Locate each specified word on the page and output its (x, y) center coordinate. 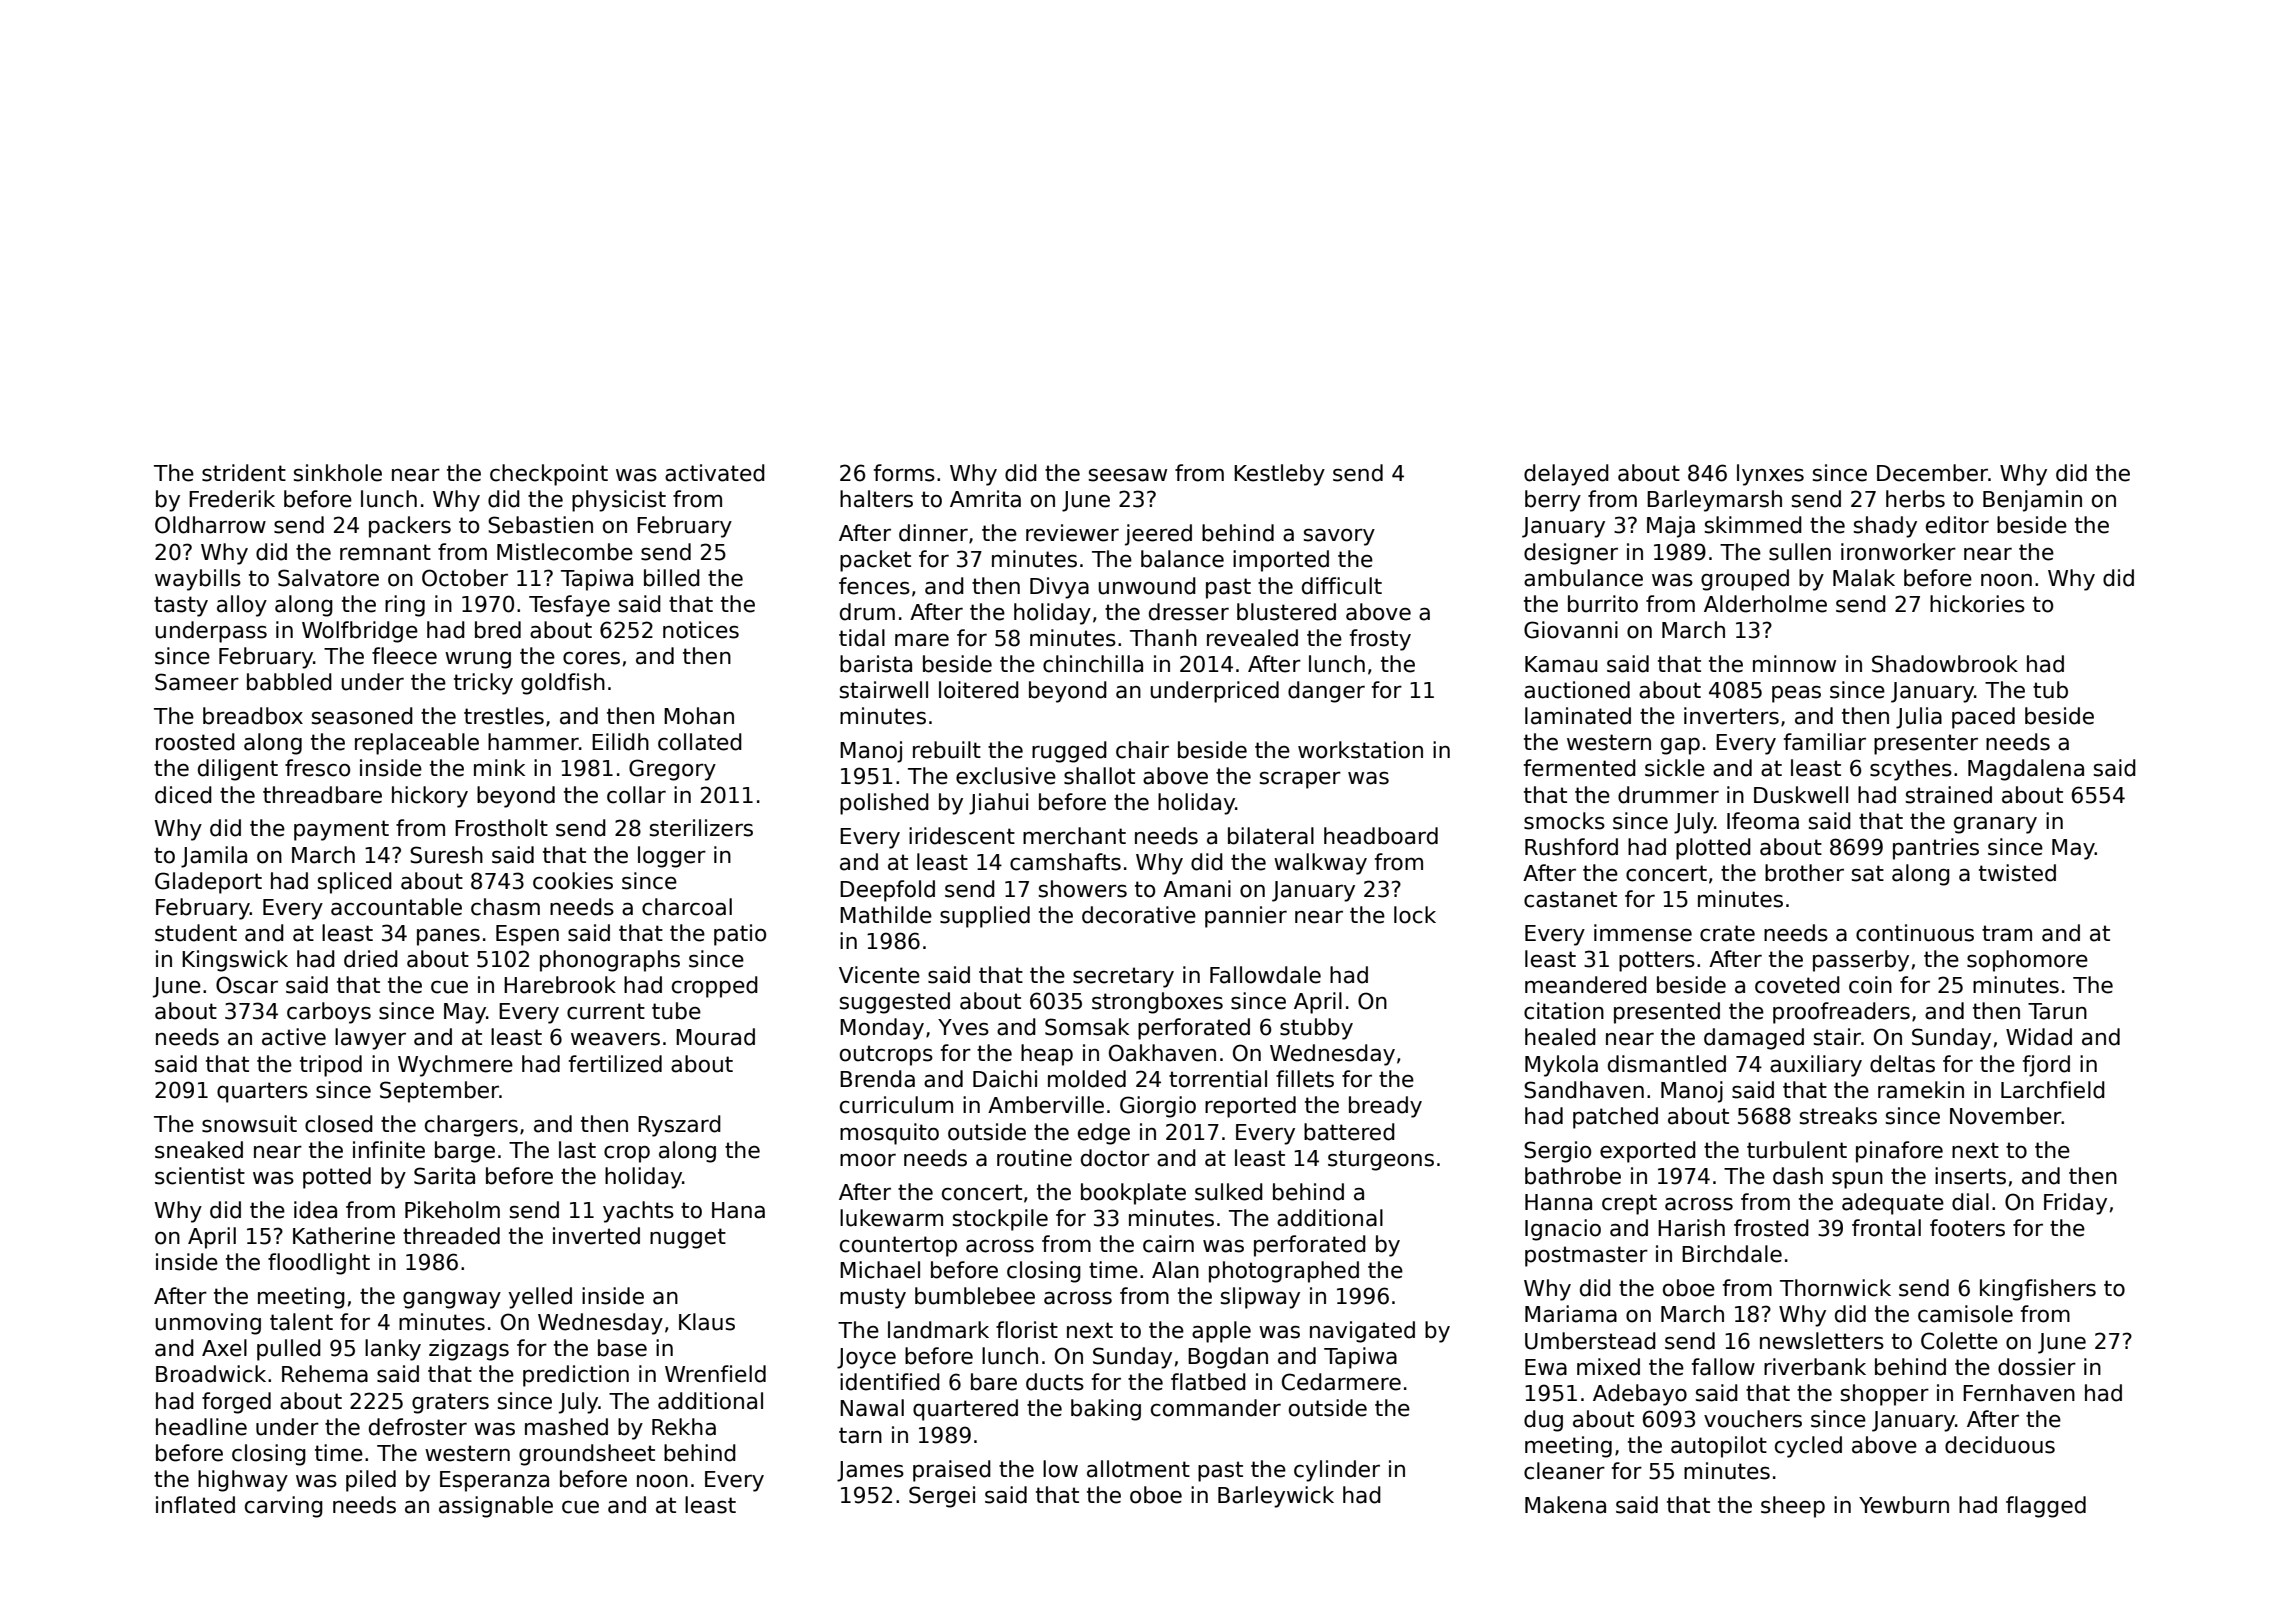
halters (876, 499)
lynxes (1770, 475)
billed (672, 578)
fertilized (615, 1064)
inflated (195, 1505)
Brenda (877, 1079)
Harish (1691, 1228)
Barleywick (1276, 1497)
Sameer (197, 682)
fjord (2046, 1066)
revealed (1252, 638)
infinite (389, 1150)
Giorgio (1158, 1107)
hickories (1977, 604)
